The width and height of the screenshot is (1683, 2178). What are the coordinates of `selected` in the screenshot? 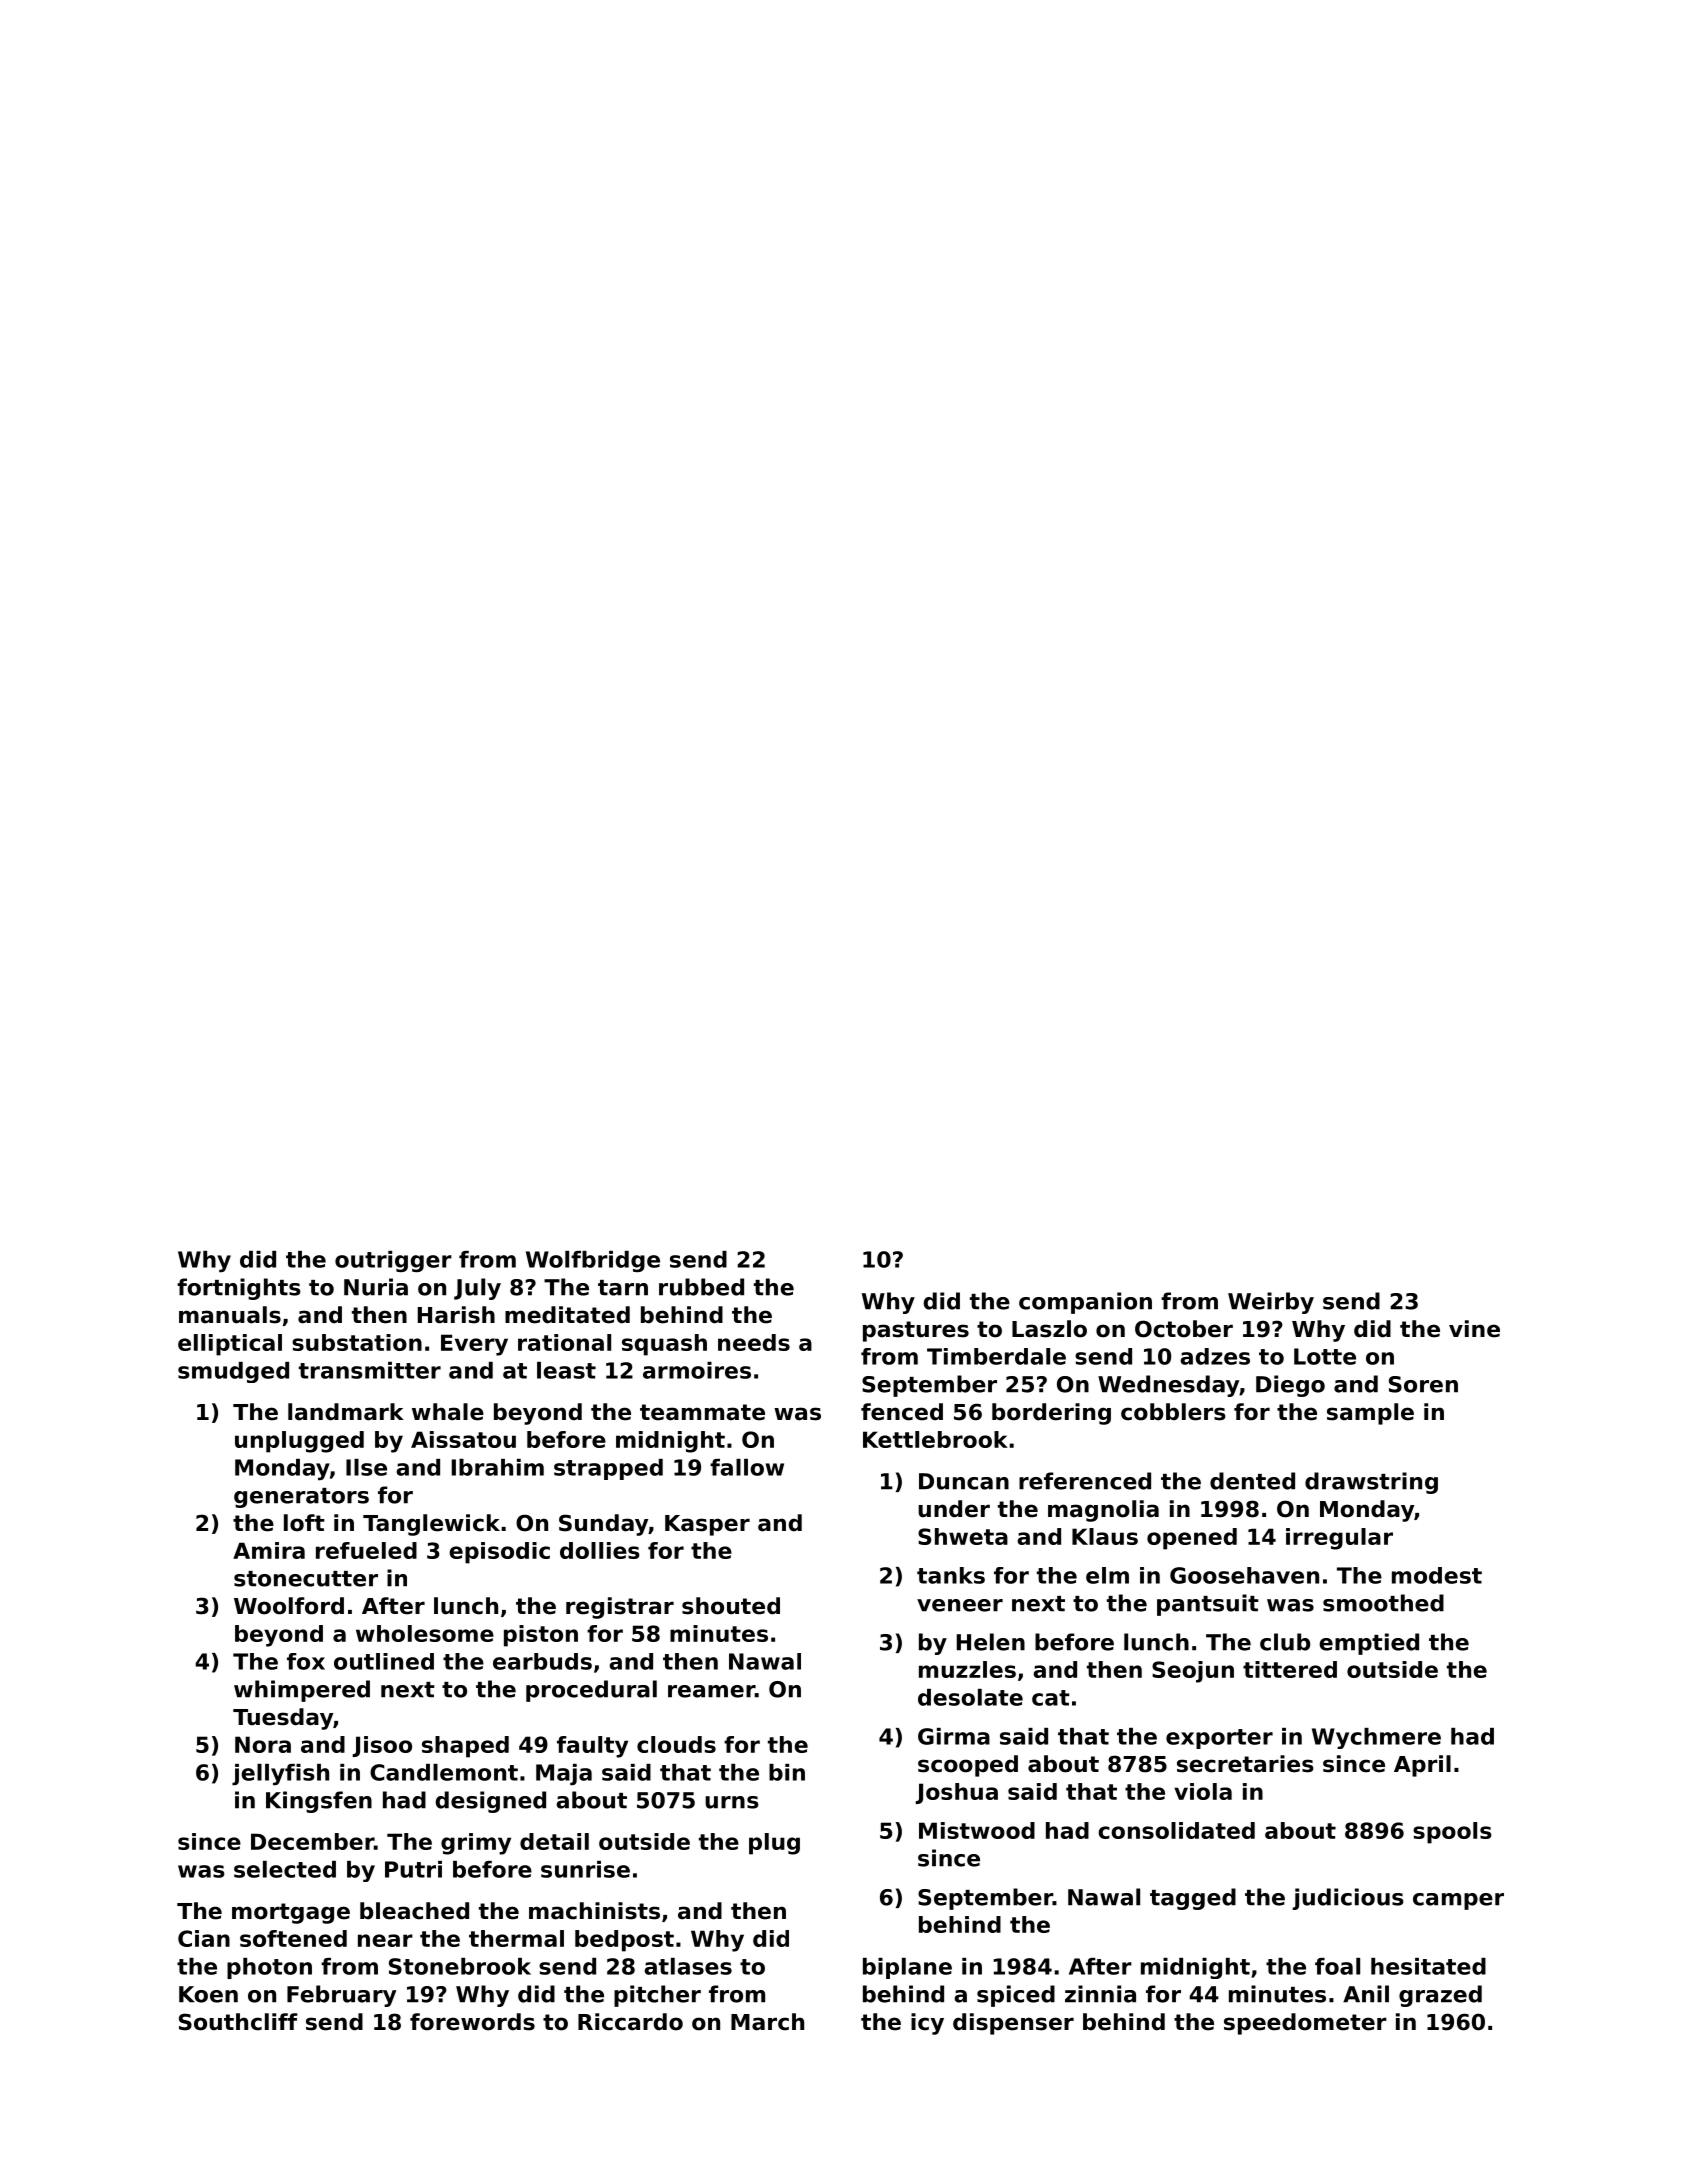 It's located at (285, 1869).
